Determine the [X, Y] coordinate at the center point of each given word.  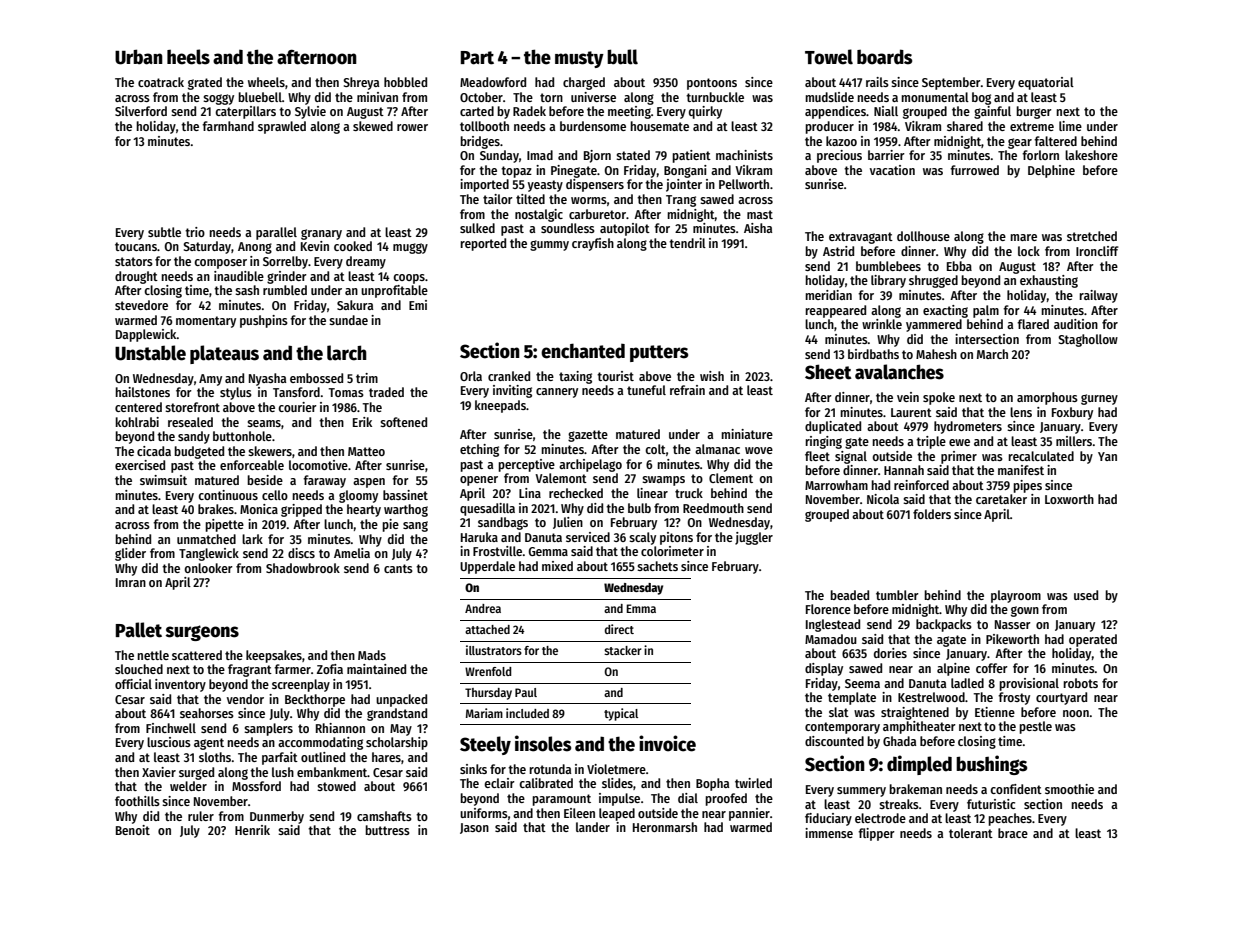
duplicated [833, 427]
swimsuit [163, 480]
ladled [967, 683]
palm [986, 311]
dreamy [366, 262]
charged [584, 83]
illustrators [494, 650]
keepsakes [274, 656]
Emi [418, 305]
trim [367, 378]
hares [386, 757]
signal [851, 457]
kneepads [500, 406]
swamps [663, 481]
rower [412, 127]
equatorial [1046, 83]
